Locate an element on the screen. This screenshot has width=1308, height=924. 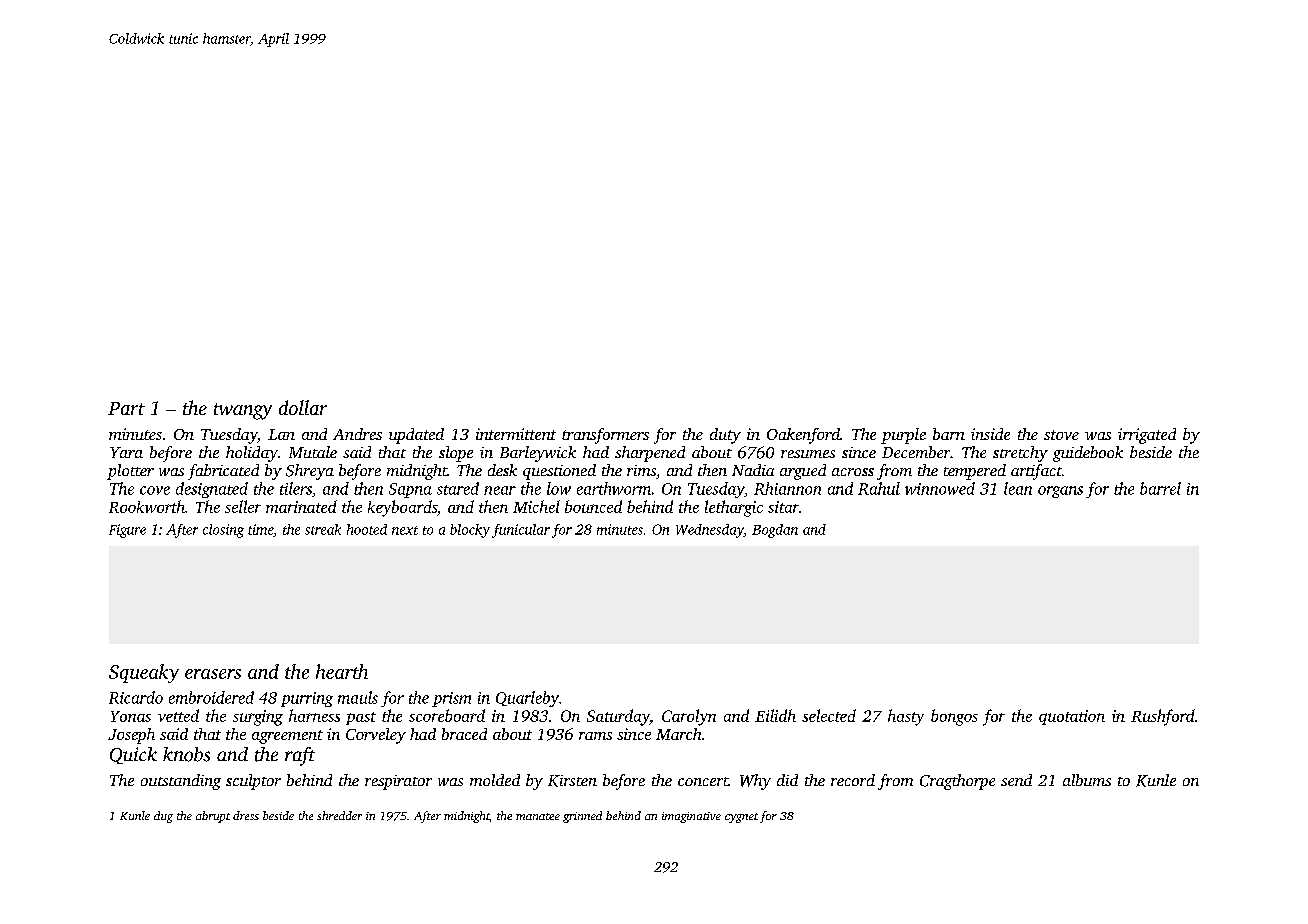
Bogdan is located at coordinates (775, 531).
